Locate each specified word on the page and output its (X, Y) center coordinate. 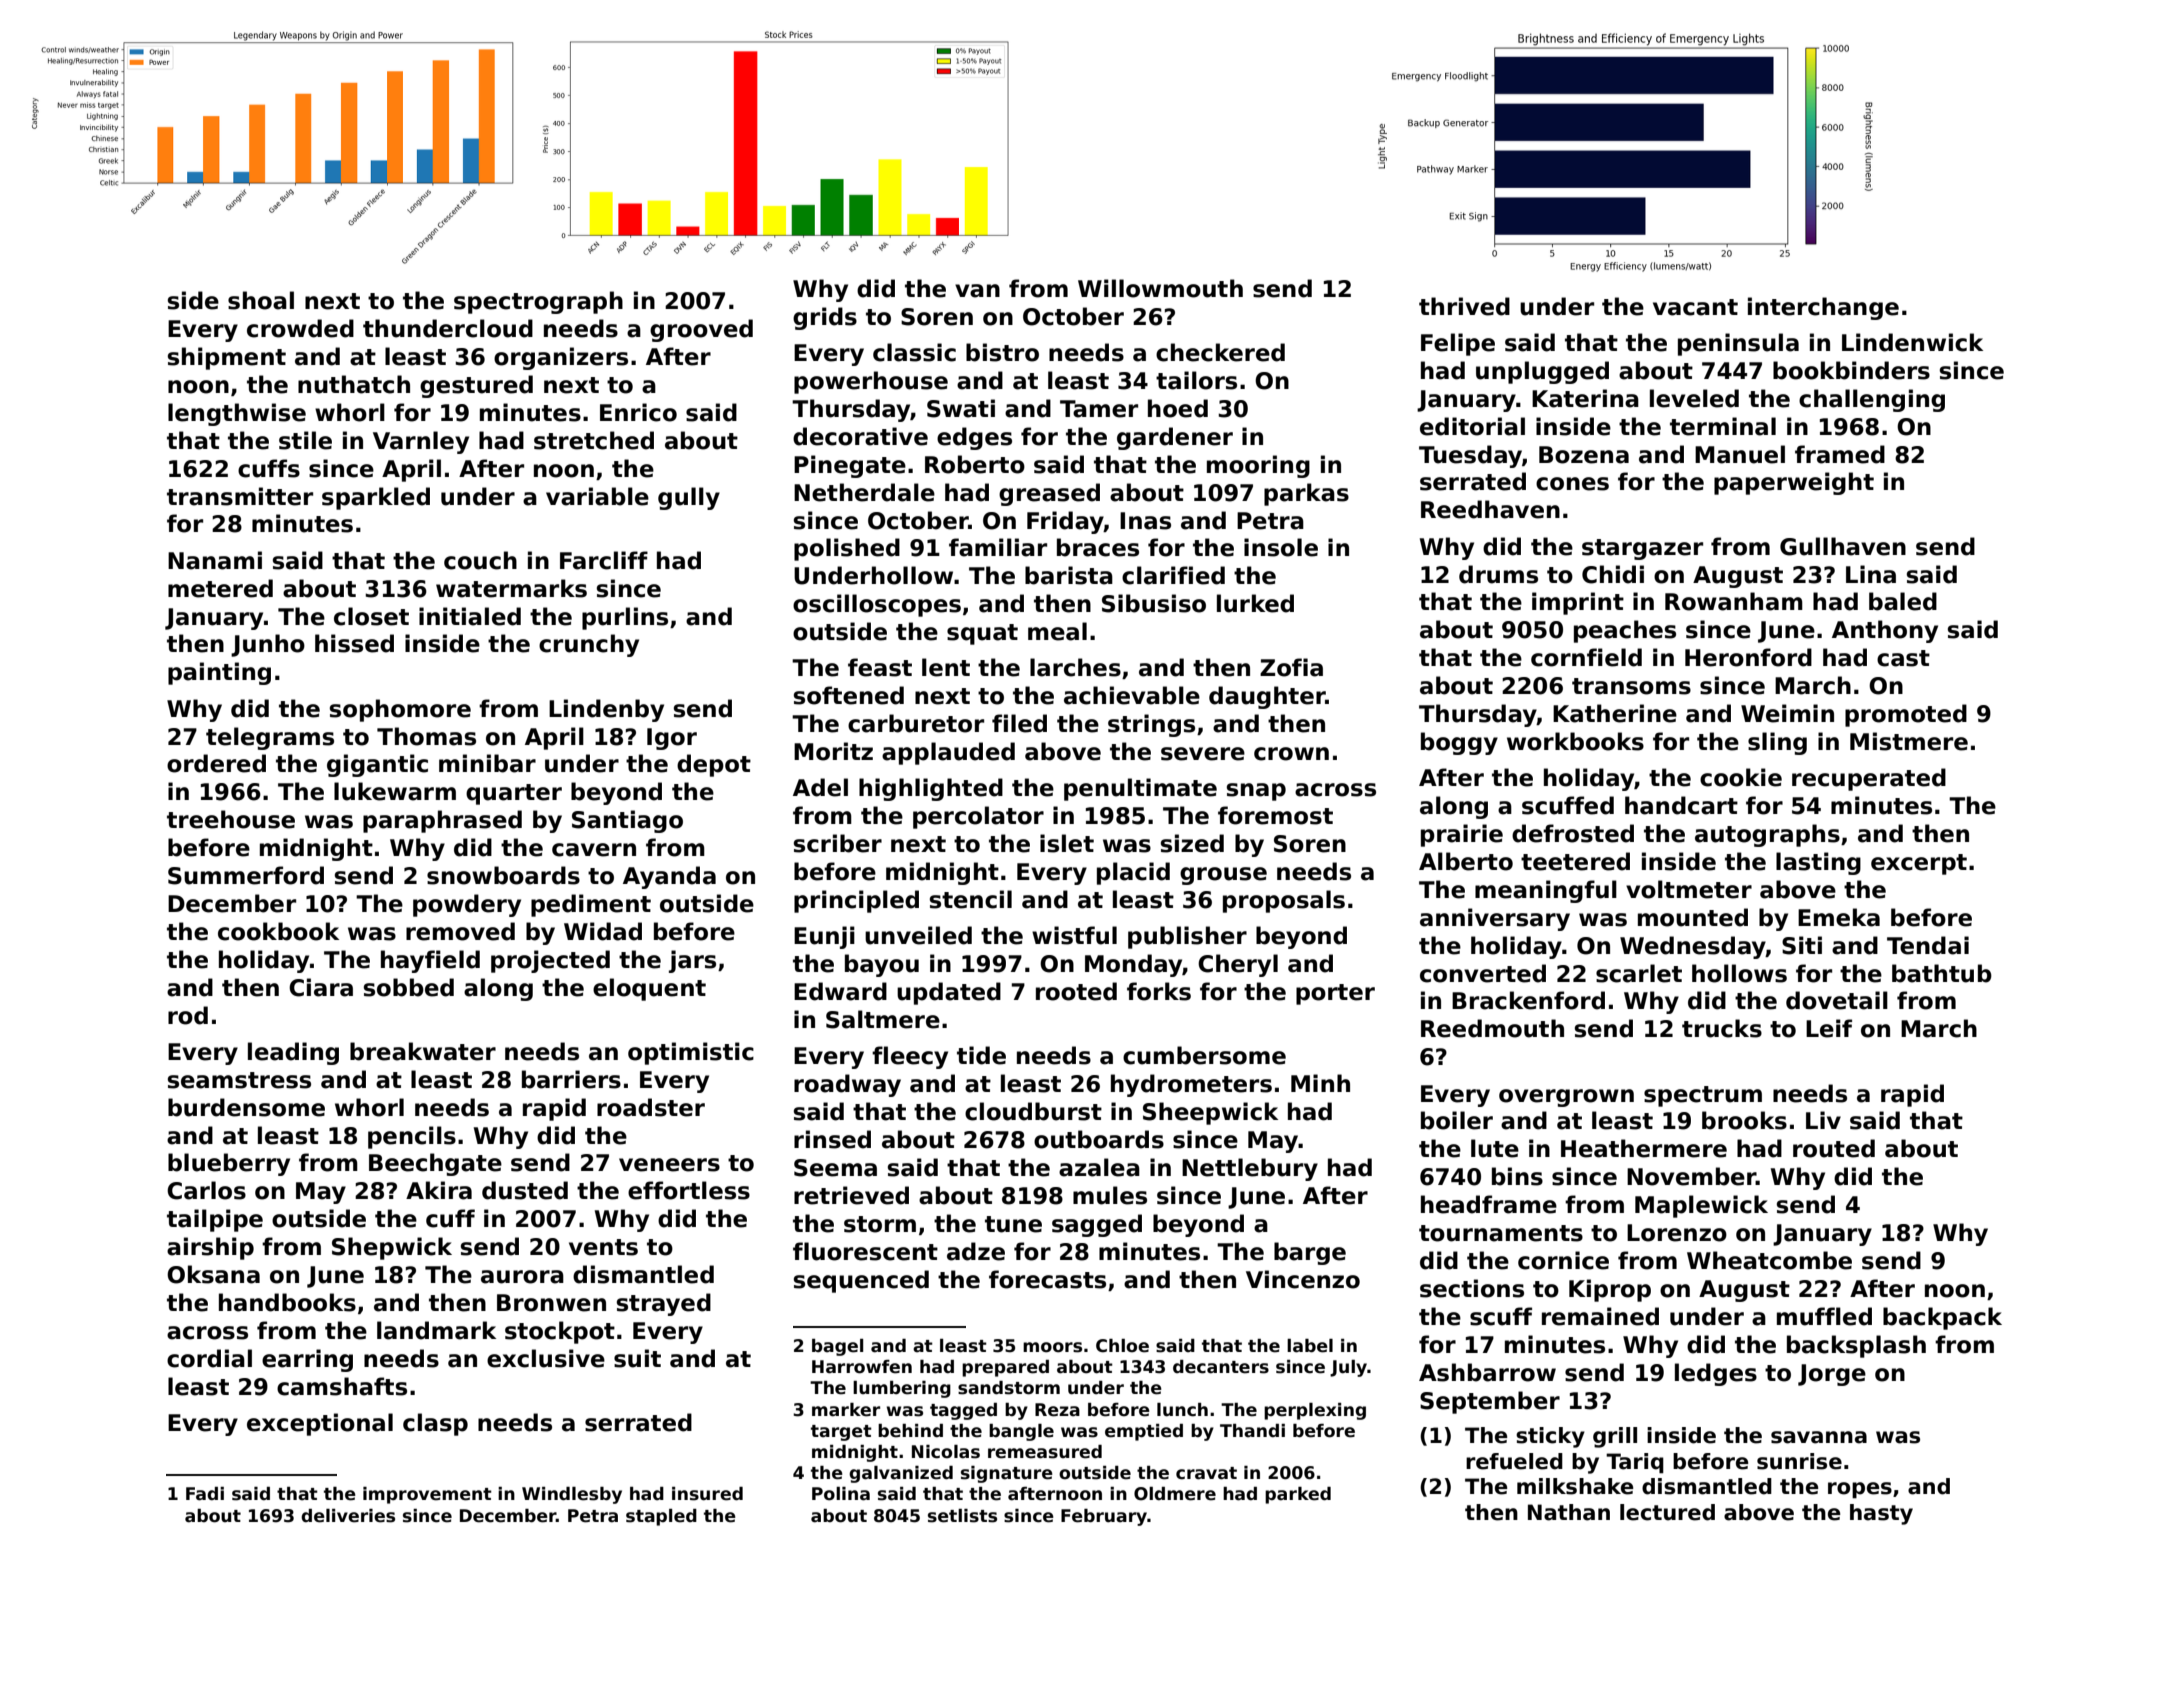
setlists (962, 1516)
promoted (1906, 715)
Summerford (246, 875)
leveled (1694, 398)
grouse (1223, 876)
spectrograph (538, 302)
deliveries (348, 1516)
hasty (1881, 1514)
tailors (1196, 380)
